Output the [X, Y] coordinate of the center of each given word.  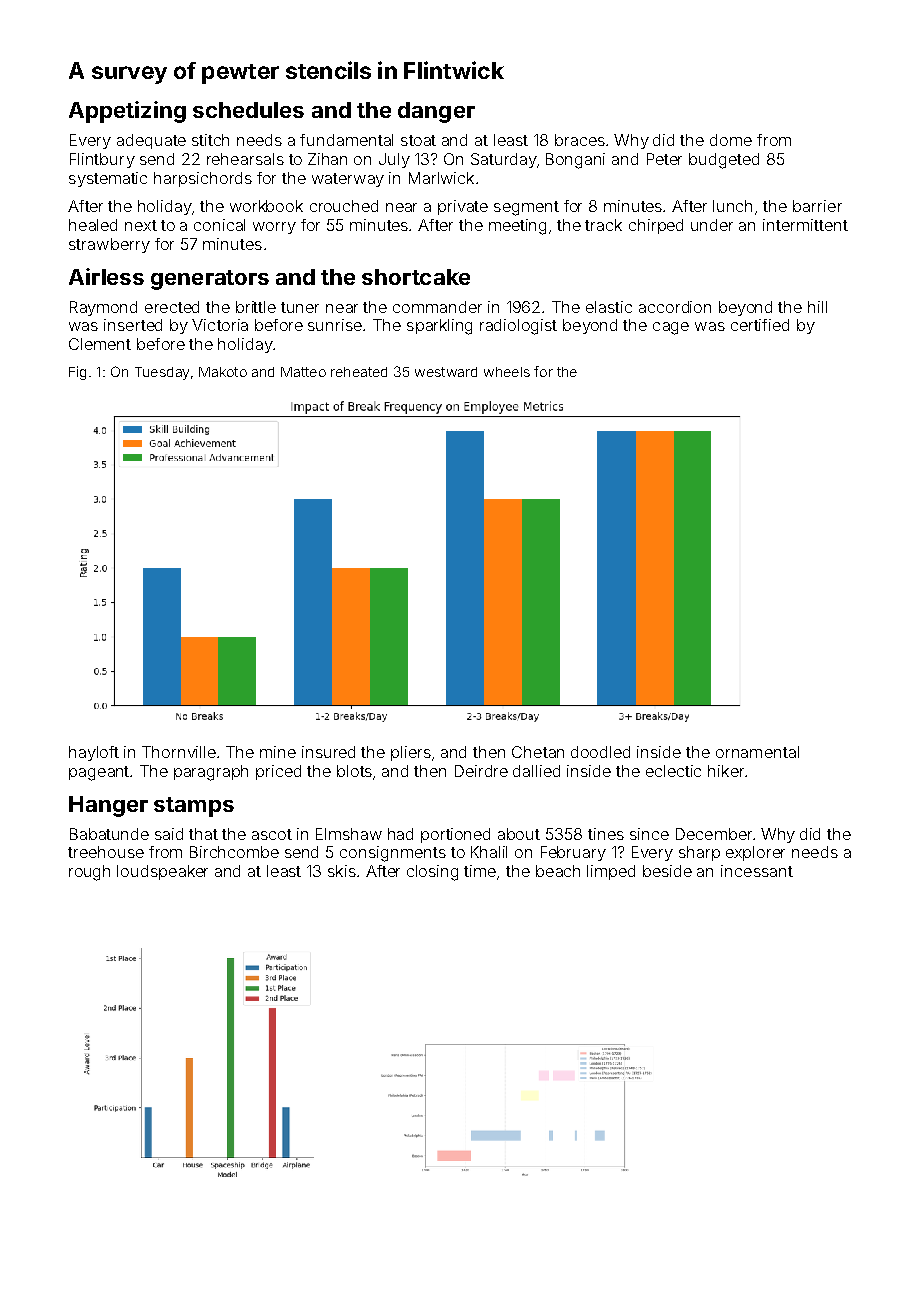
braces [580, 140]
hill [817, 307]
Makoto [223, 372]
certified [760, 325]
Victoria [220, 325]
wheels [507, 372]
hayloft [94, 753]
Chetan [538, 752]
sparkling [439, 327]
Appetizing [127, 112]
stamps [194, 807]
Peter [664, 159]
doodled [600, 752]
